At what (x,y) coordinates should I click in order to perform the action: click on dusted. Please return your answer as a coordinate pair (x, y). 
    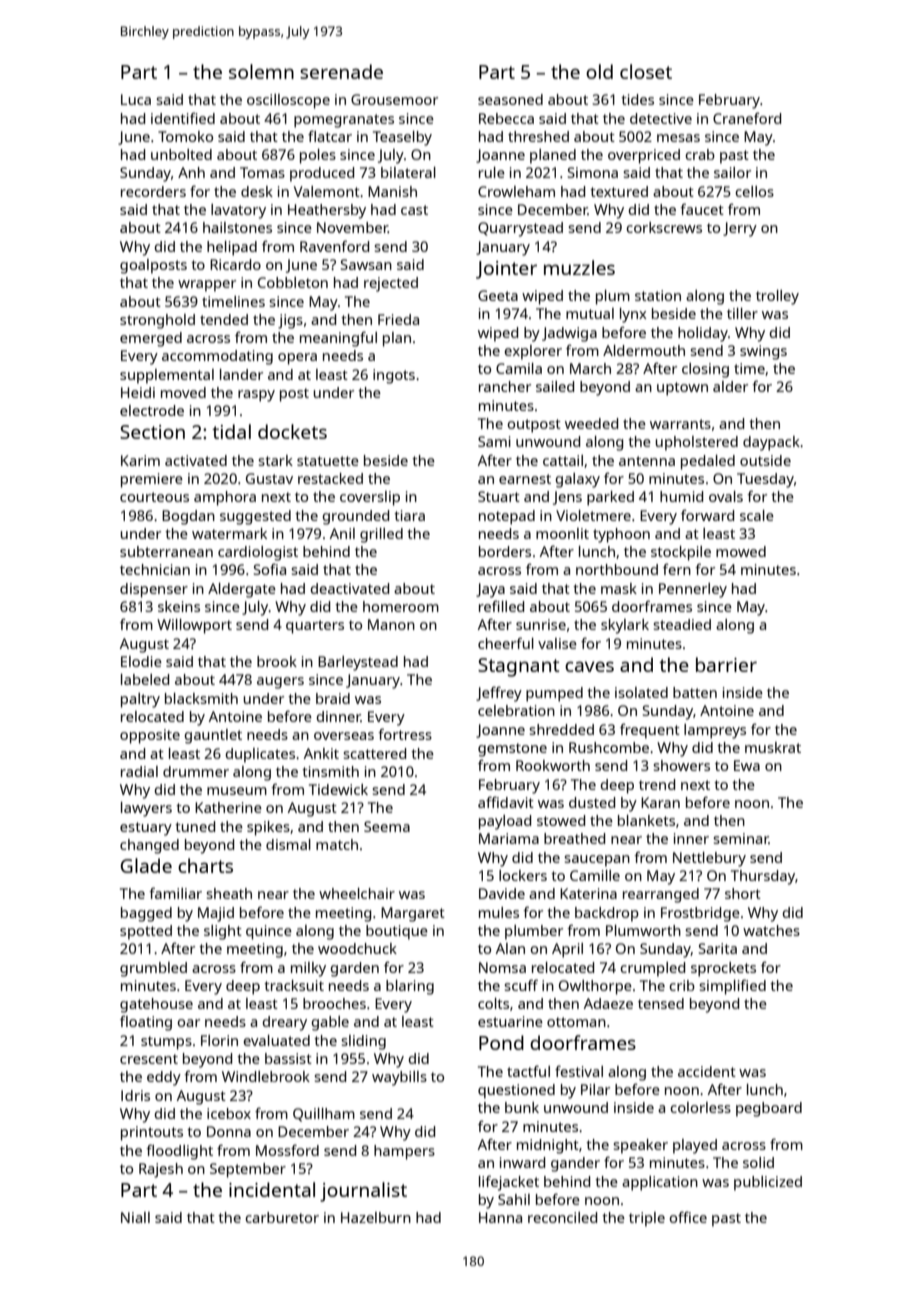
    Looking at the image, I should click on (592, 802).
